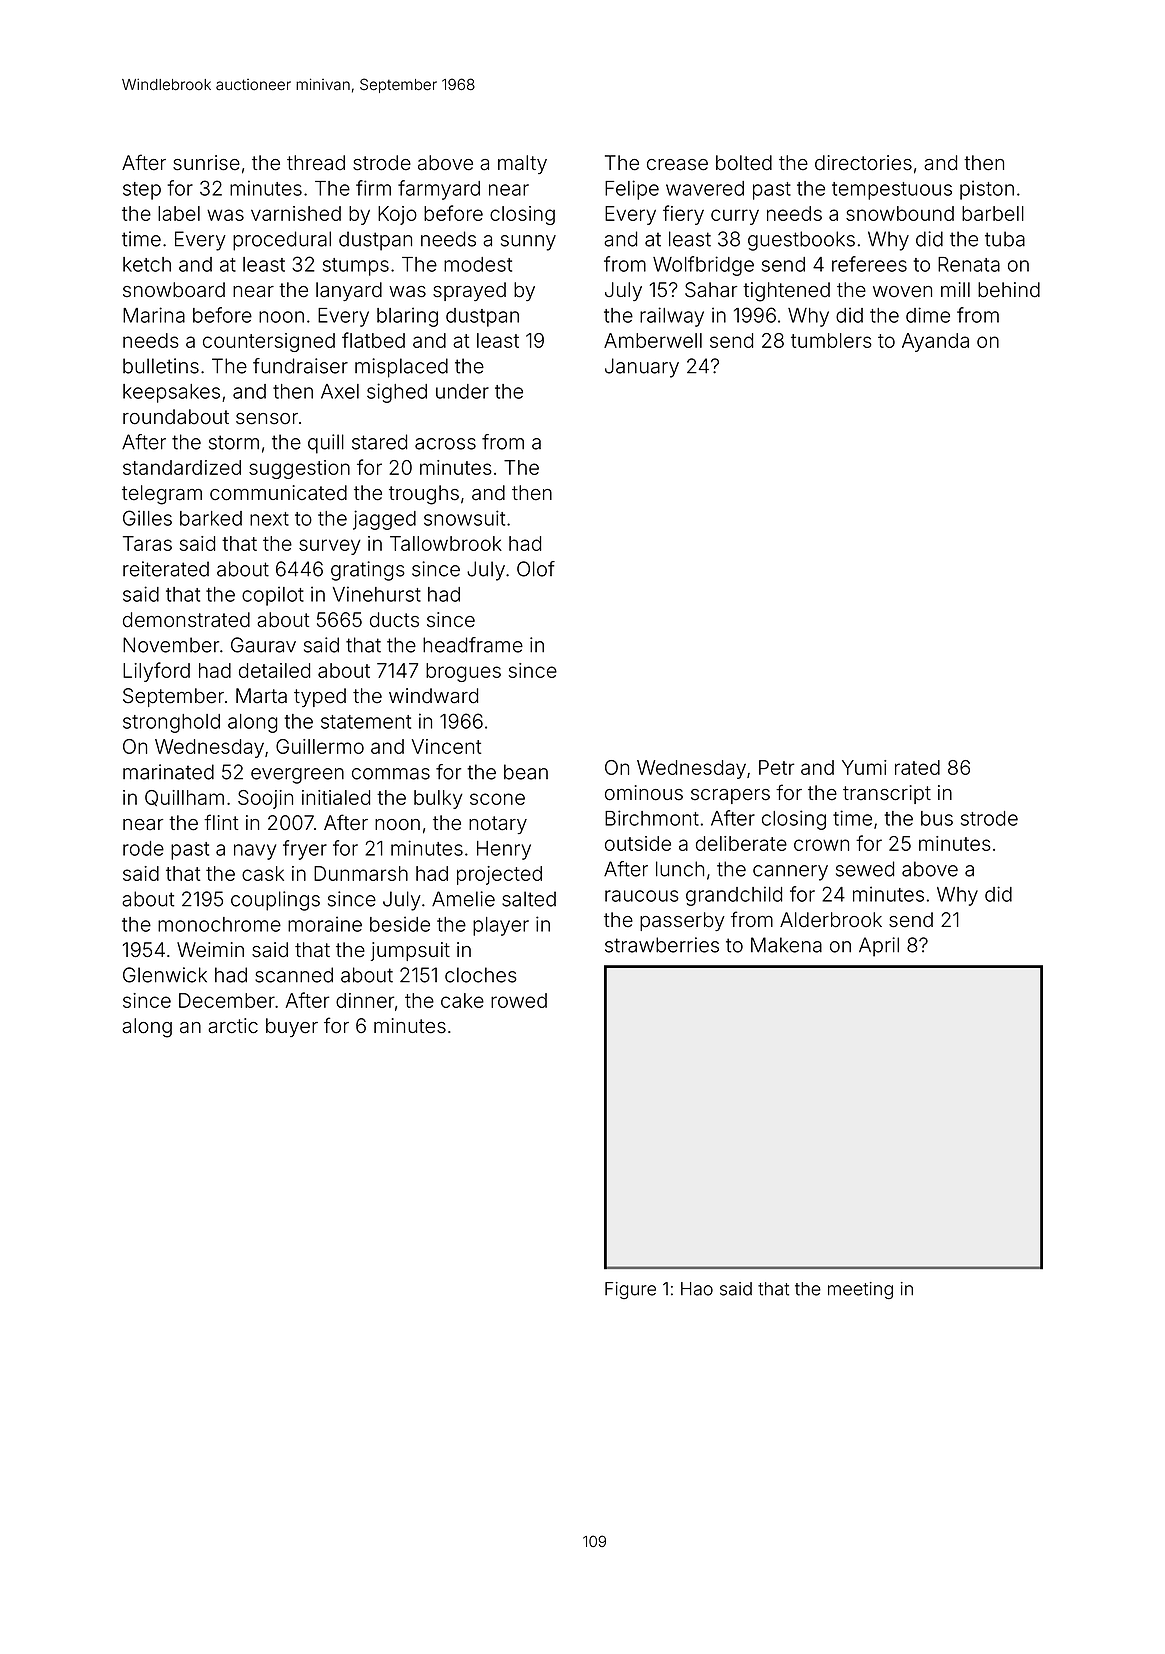  What do you see at coordinates (536, 569) in the screenshot?
I see `Olof` at bounding box center [536, 569].
